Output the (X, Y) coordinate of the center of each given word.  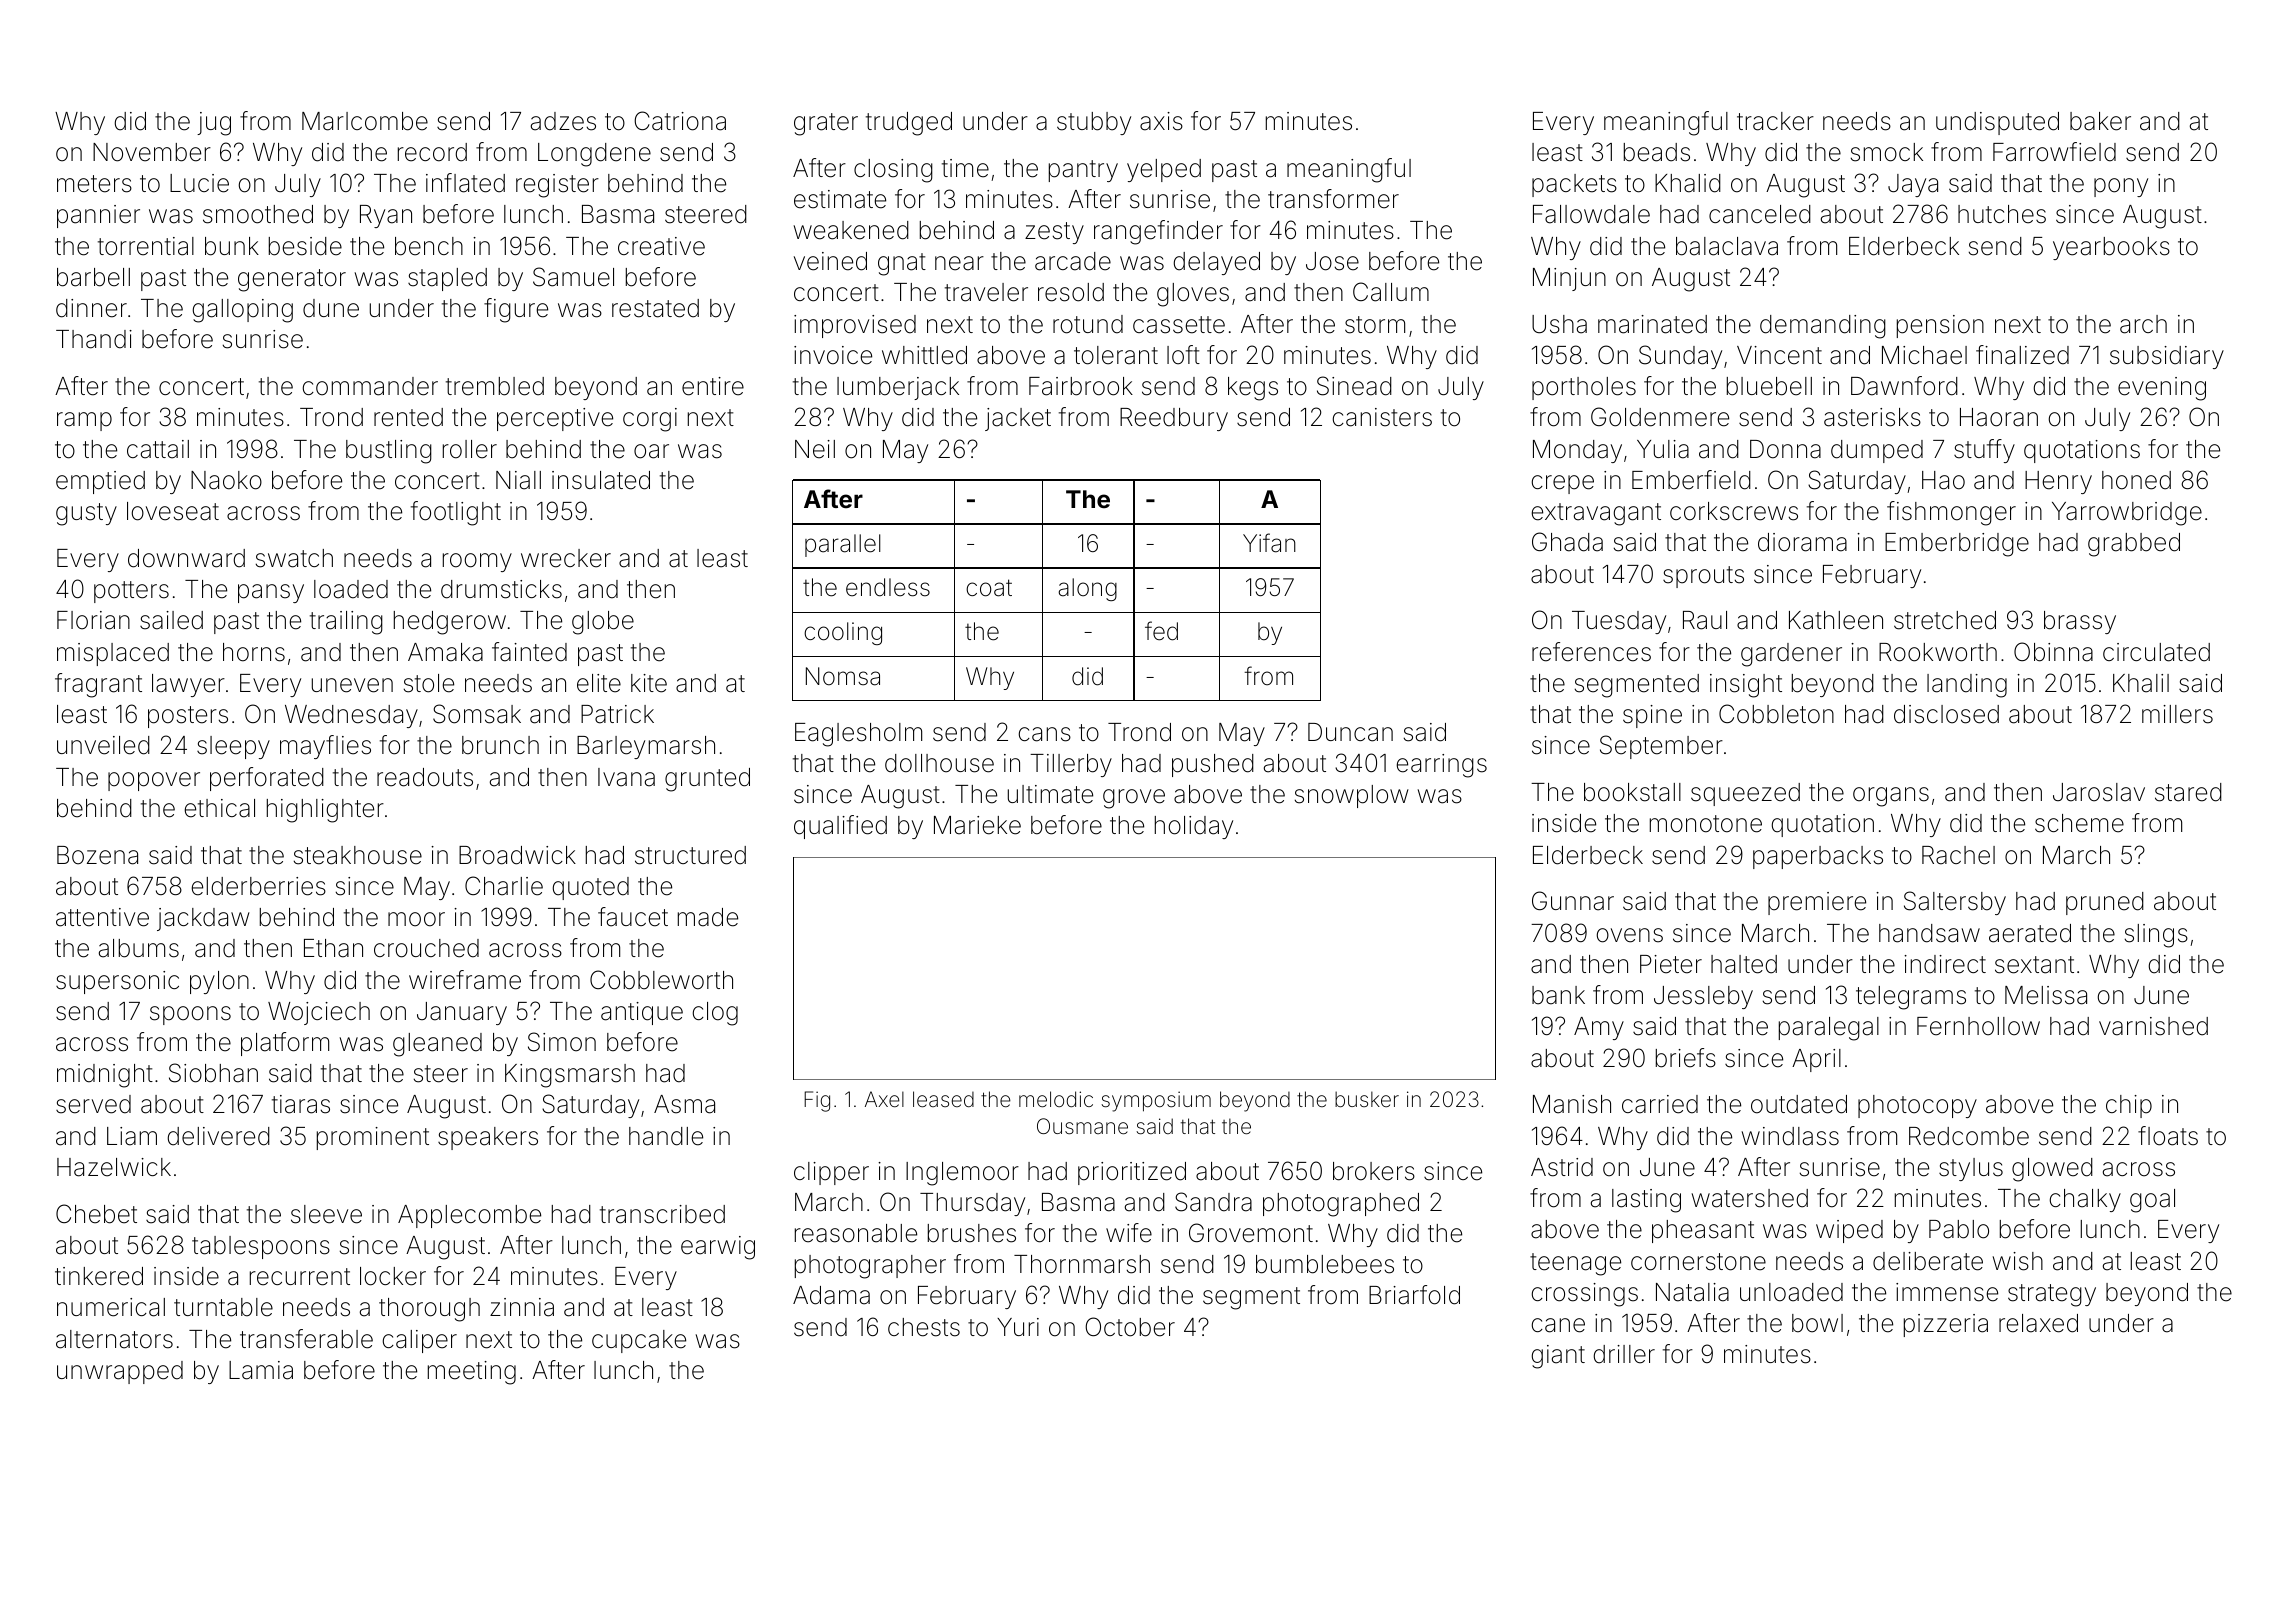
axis (1161, 121)
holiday (1194, 827)
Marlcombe (365, 121)
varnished (2153, 1026)
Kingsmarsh (570, 1076)
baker (2100, 121)
